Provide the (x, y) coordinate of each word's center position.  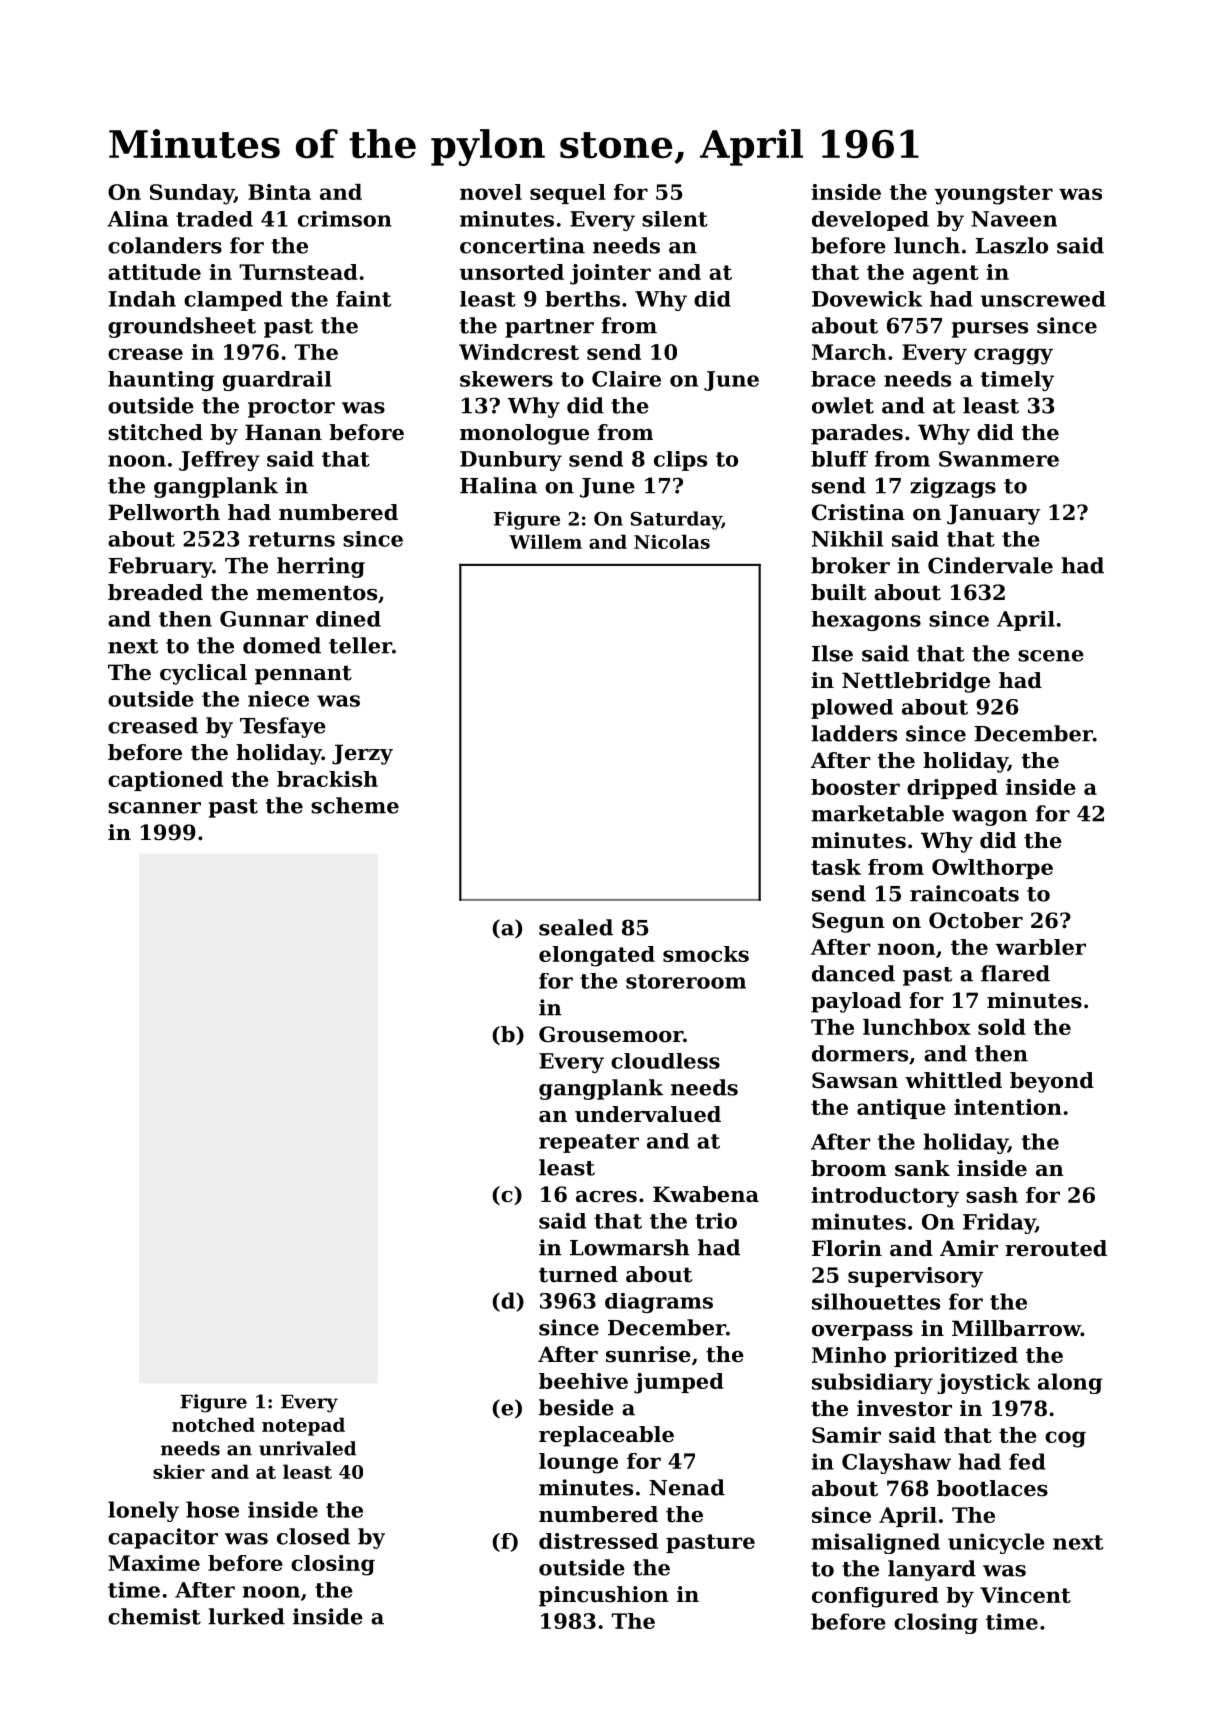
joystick (983, 1383)
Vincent (1025, 1595)
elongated (597, 956)
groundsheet (182, 327)
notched (213, 1424)
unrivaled (307, 1448)
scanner (154, 808)
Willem (545, 541)
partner (549, 328)
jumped (679, 1383)
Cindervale (990, 565)
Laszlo (1011, 245)
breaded (155, 592)
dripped (952, 789)
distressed (598, 1541)
